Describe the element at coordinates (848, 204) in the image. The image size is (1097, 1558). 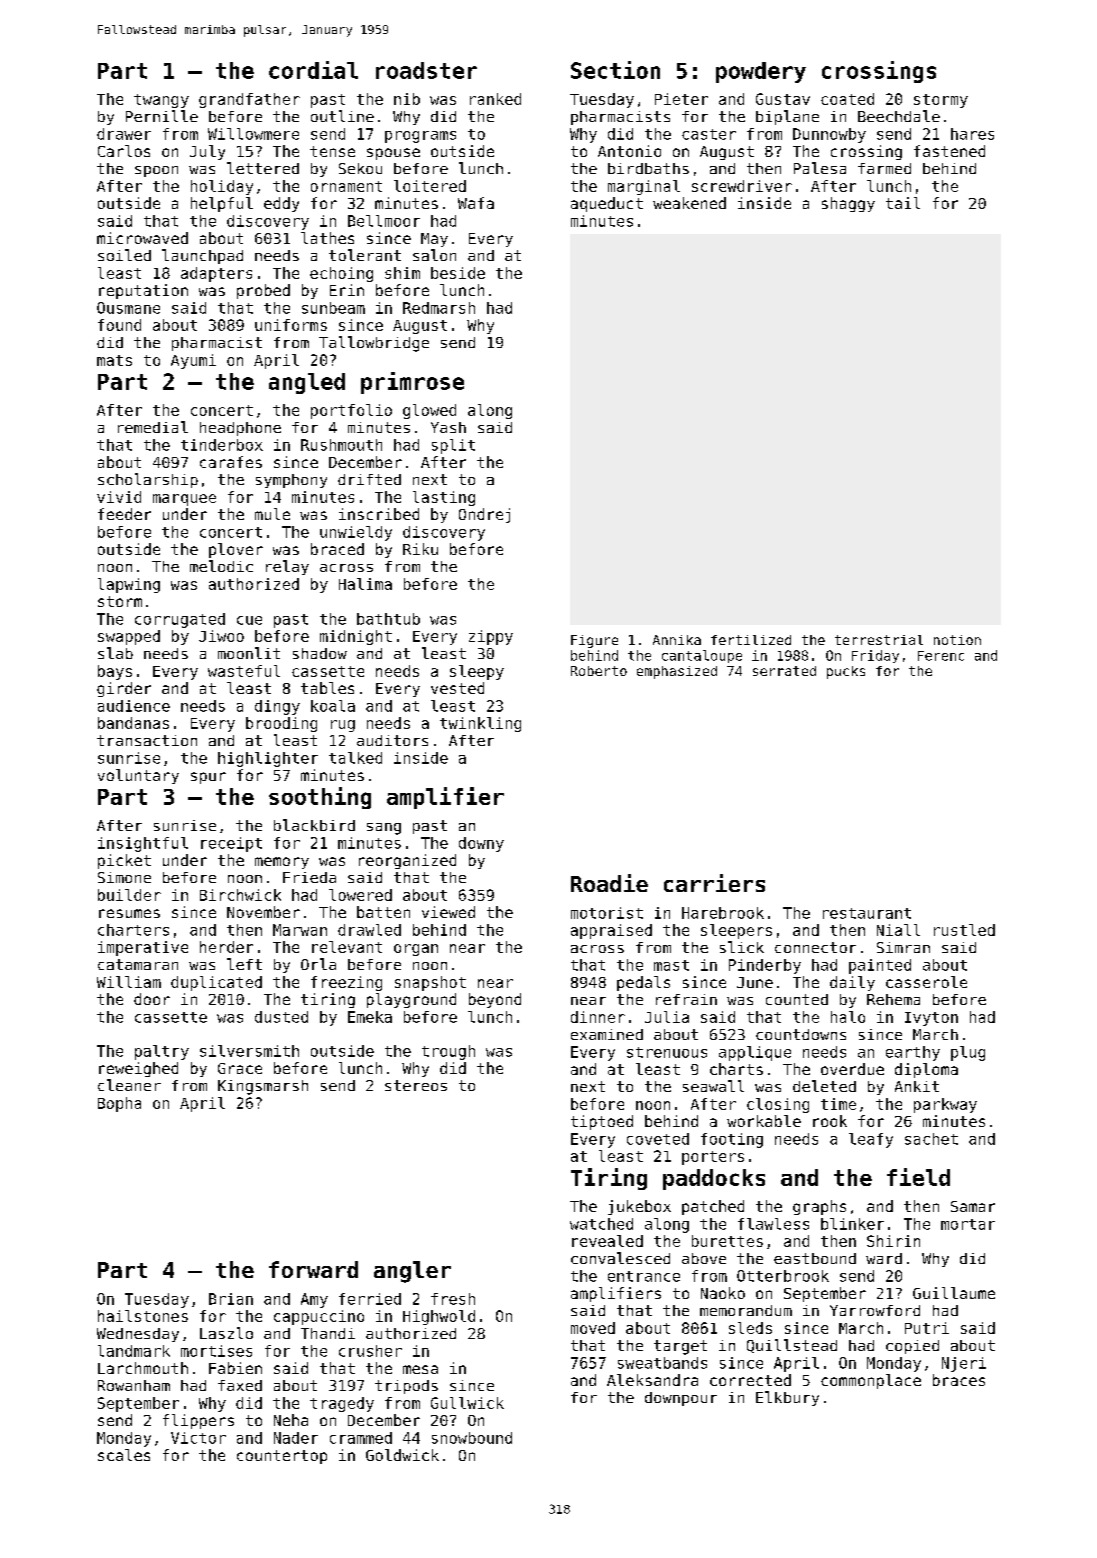
I see `shaggy` at that location.
